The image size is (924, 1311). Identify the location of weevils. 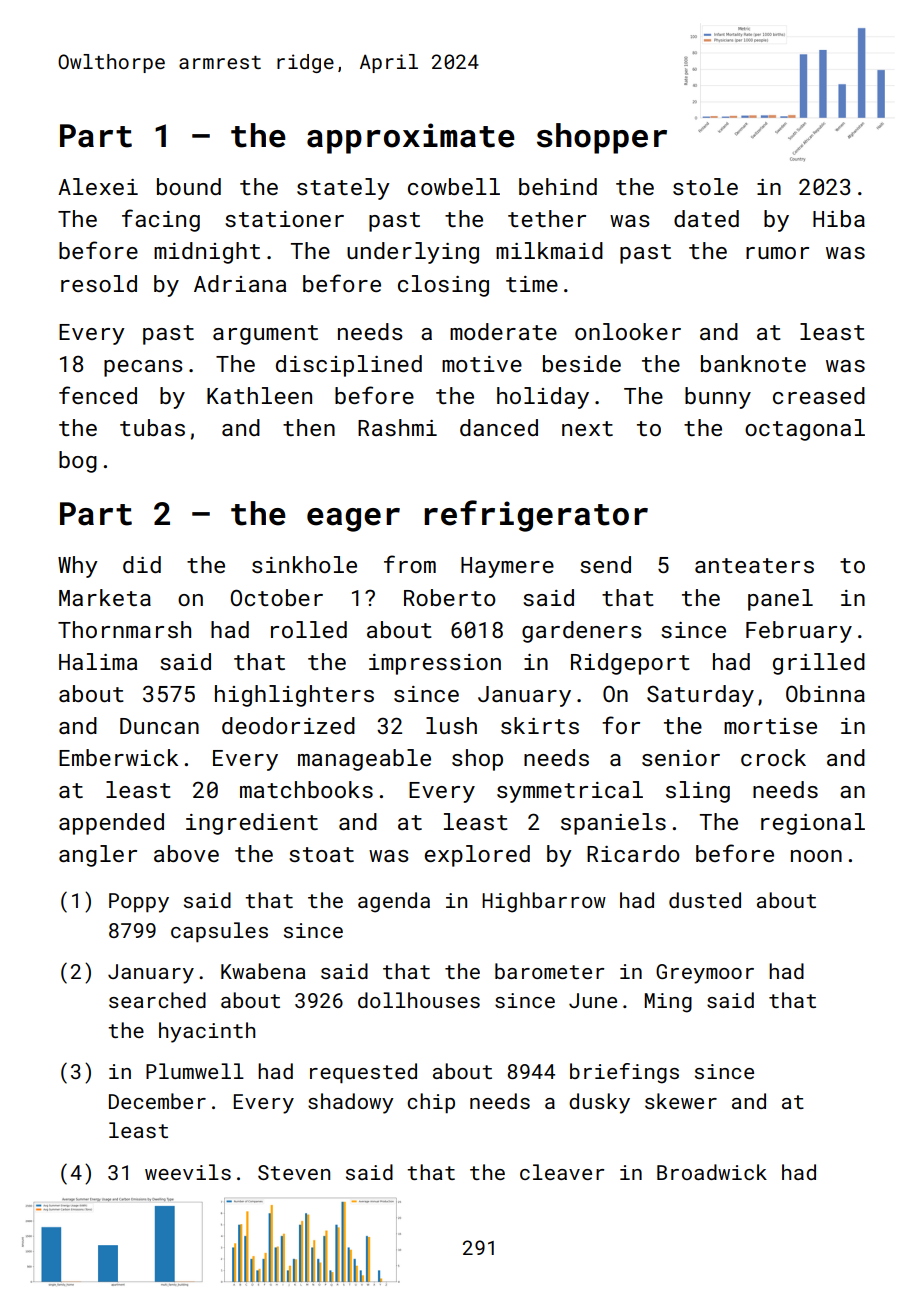
(188, 1172).
